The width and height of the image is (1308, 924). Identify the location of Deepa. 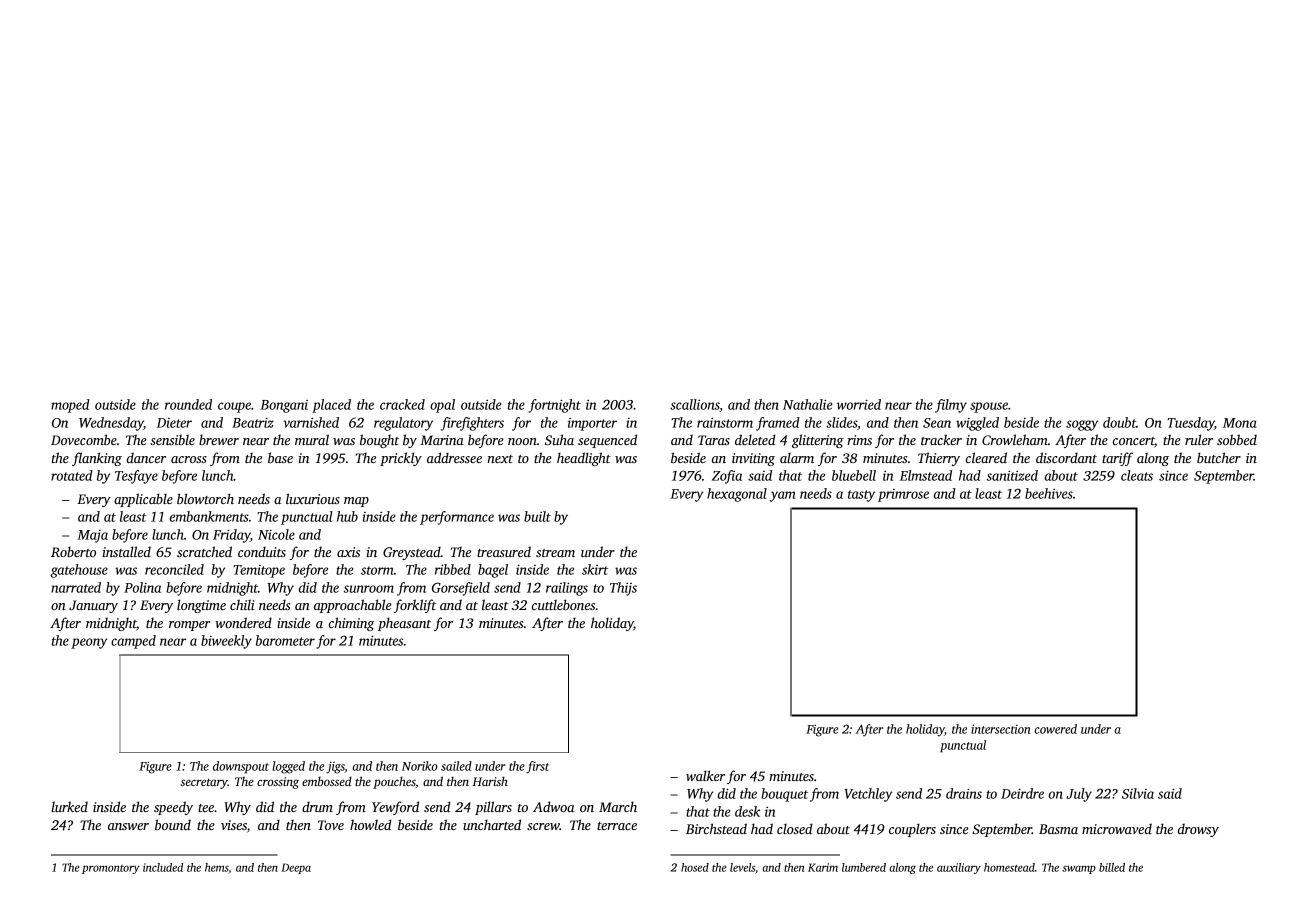
(296, 868).
